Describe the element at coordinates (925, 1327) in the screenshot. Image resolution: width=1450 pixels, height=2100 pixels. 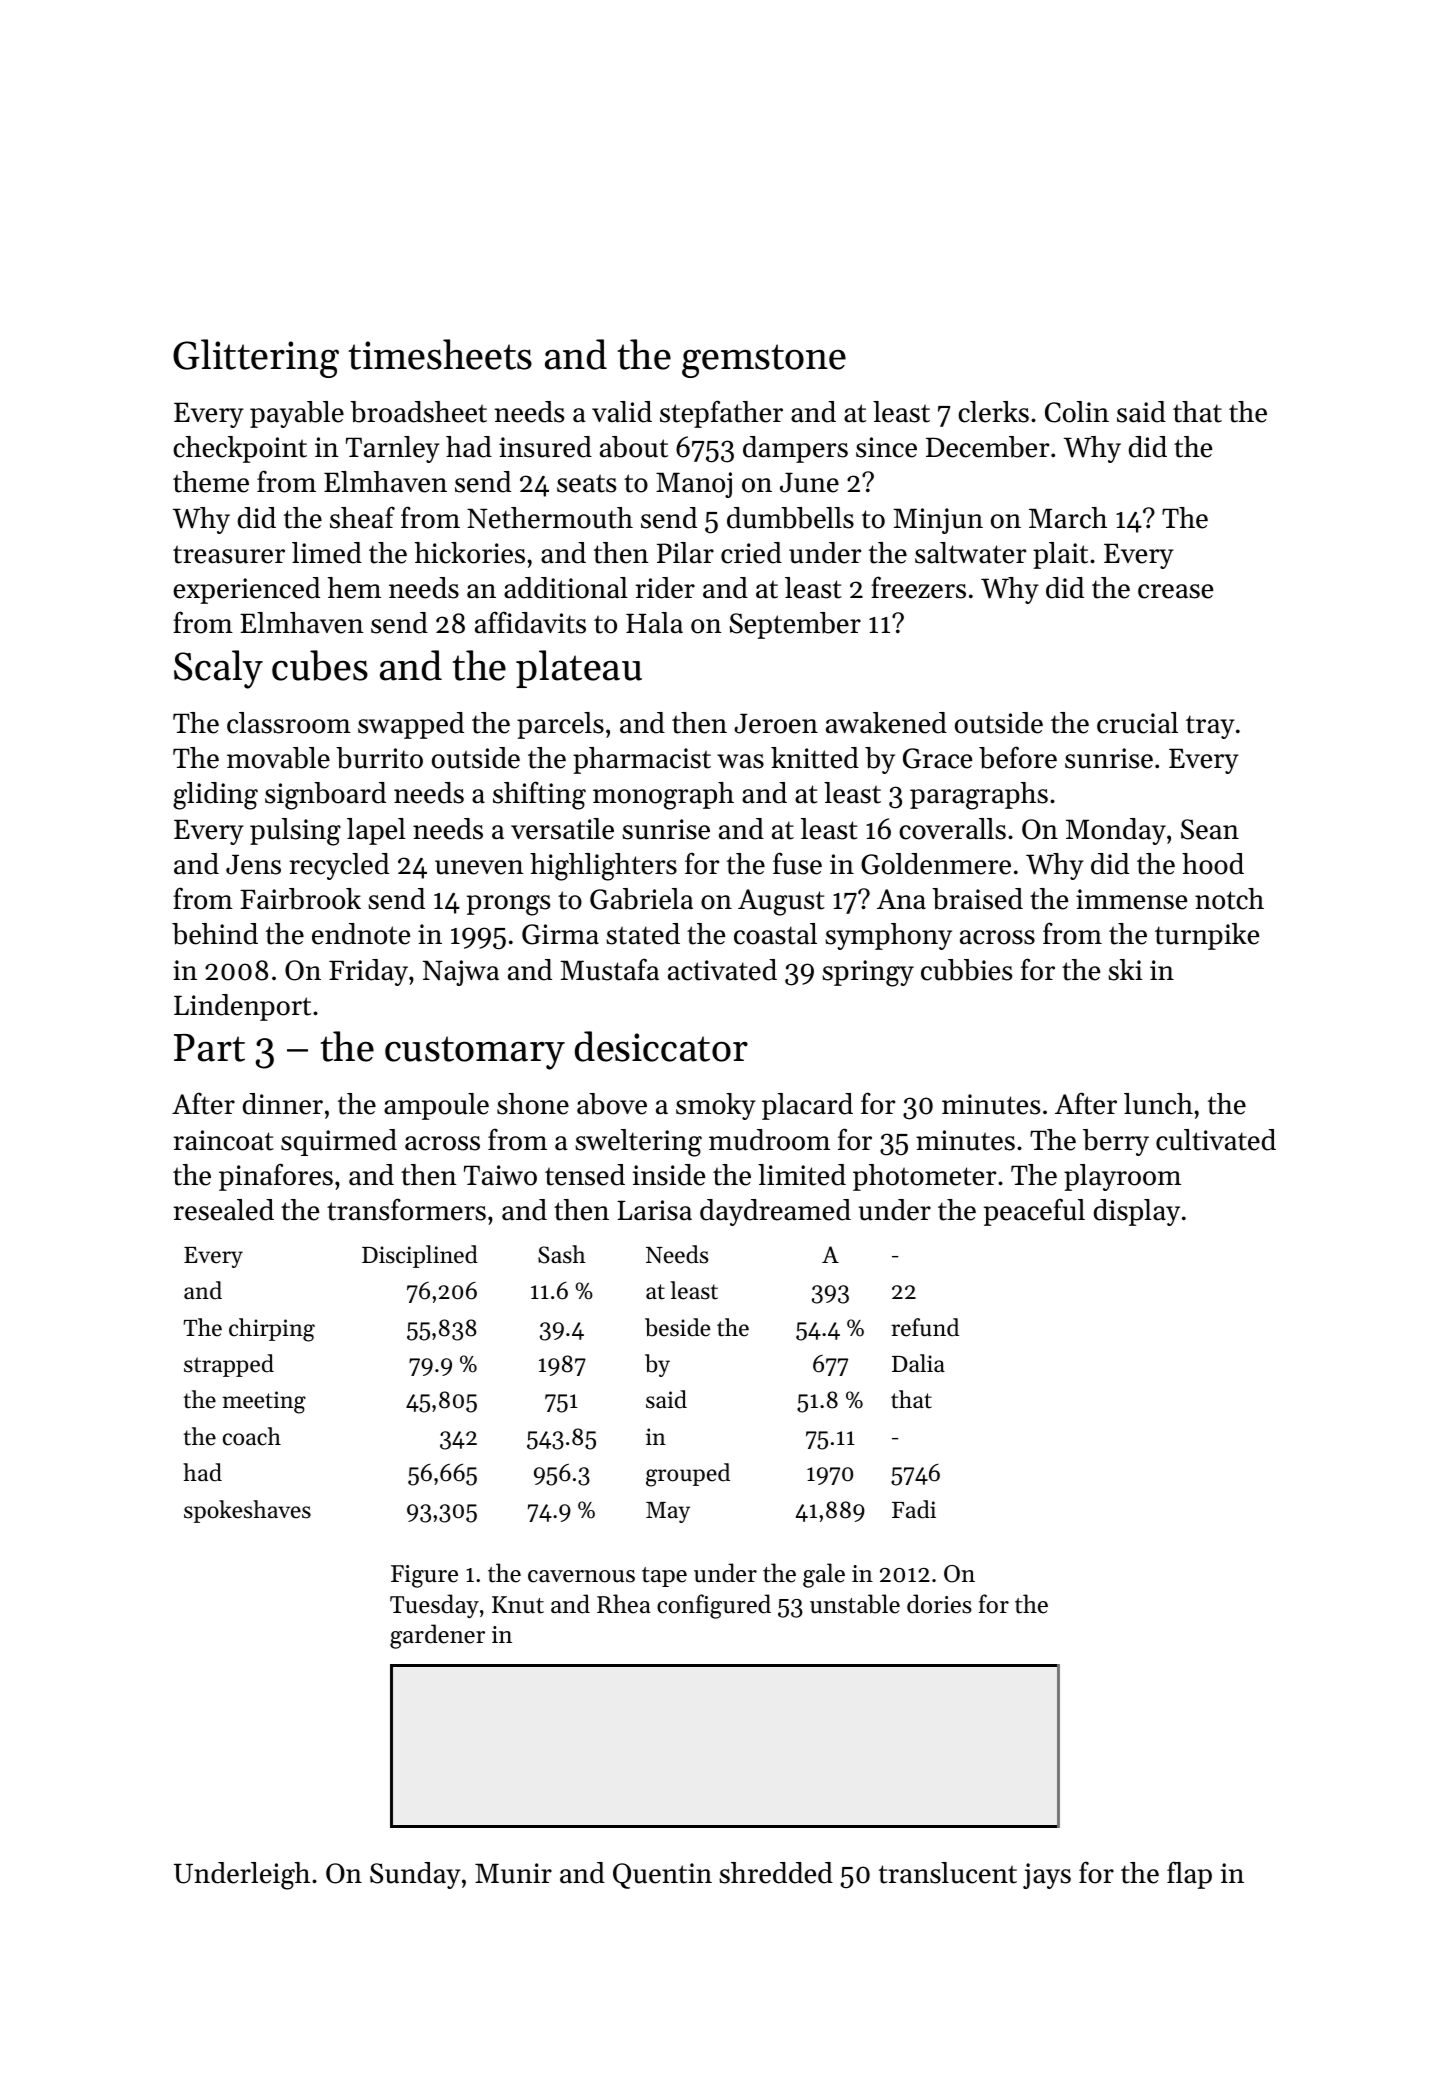
I see `refund` at that location.
